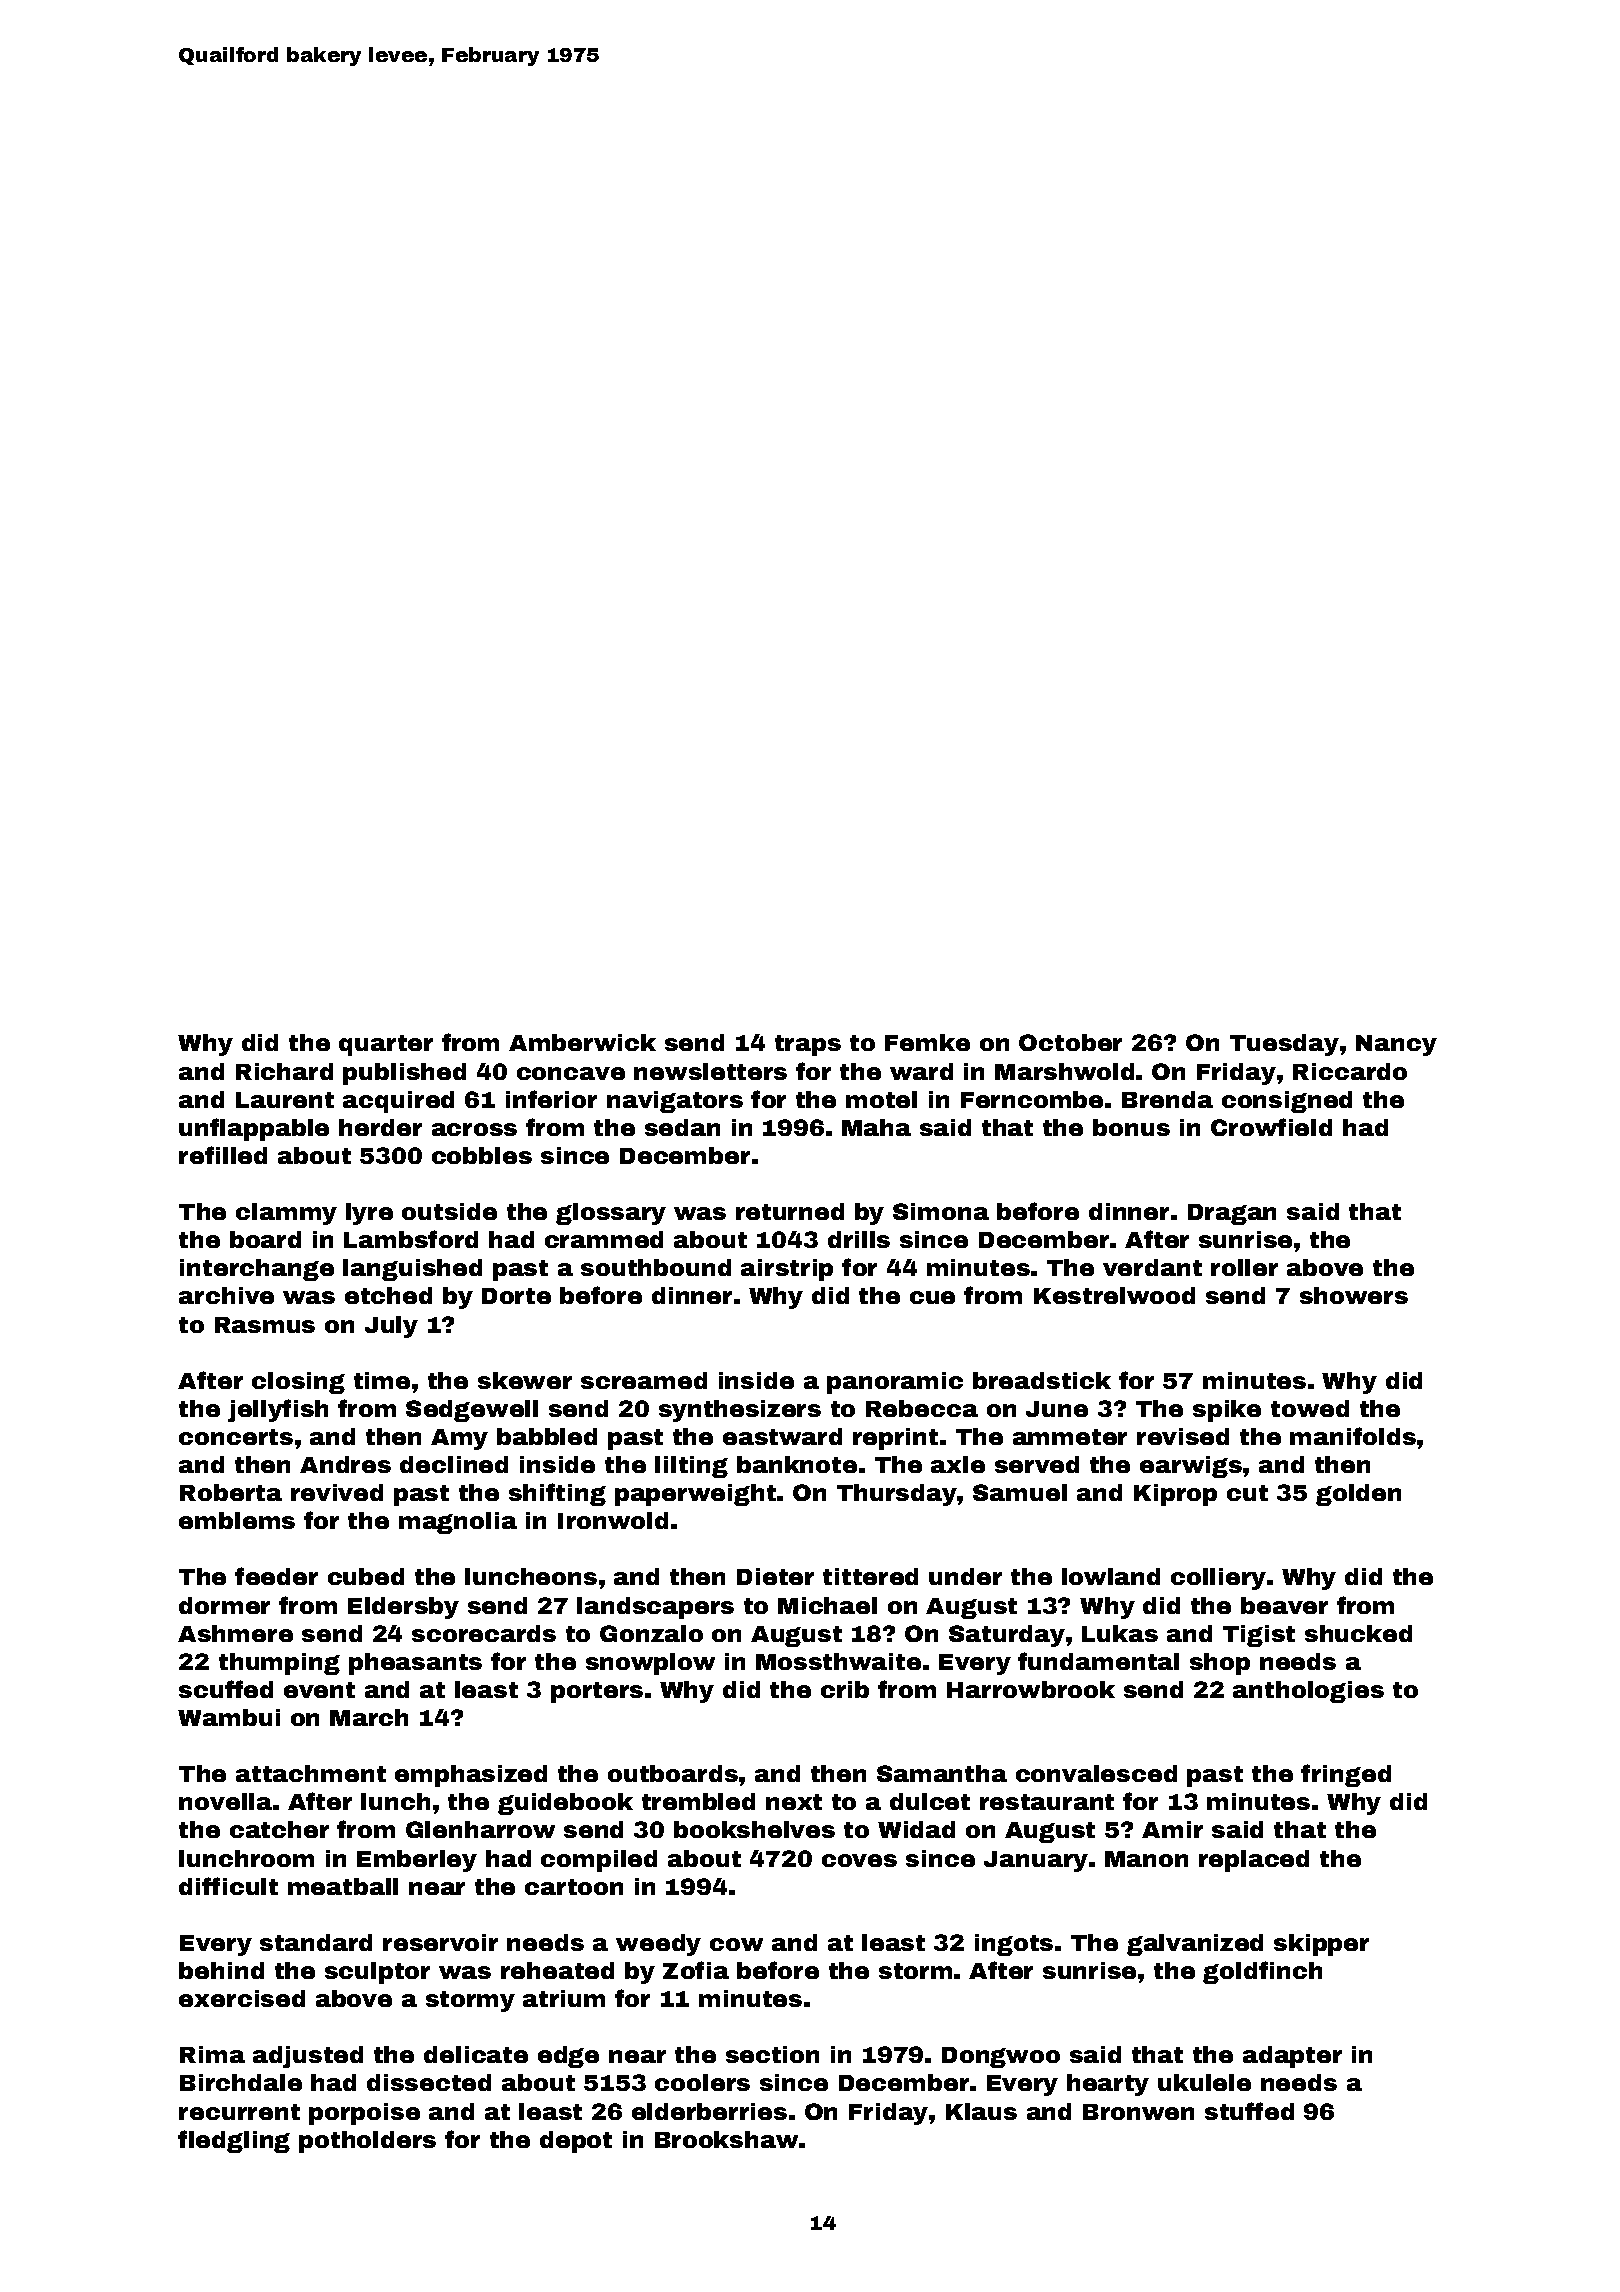  I want to click on anthologies, so click(1308, 1692).
